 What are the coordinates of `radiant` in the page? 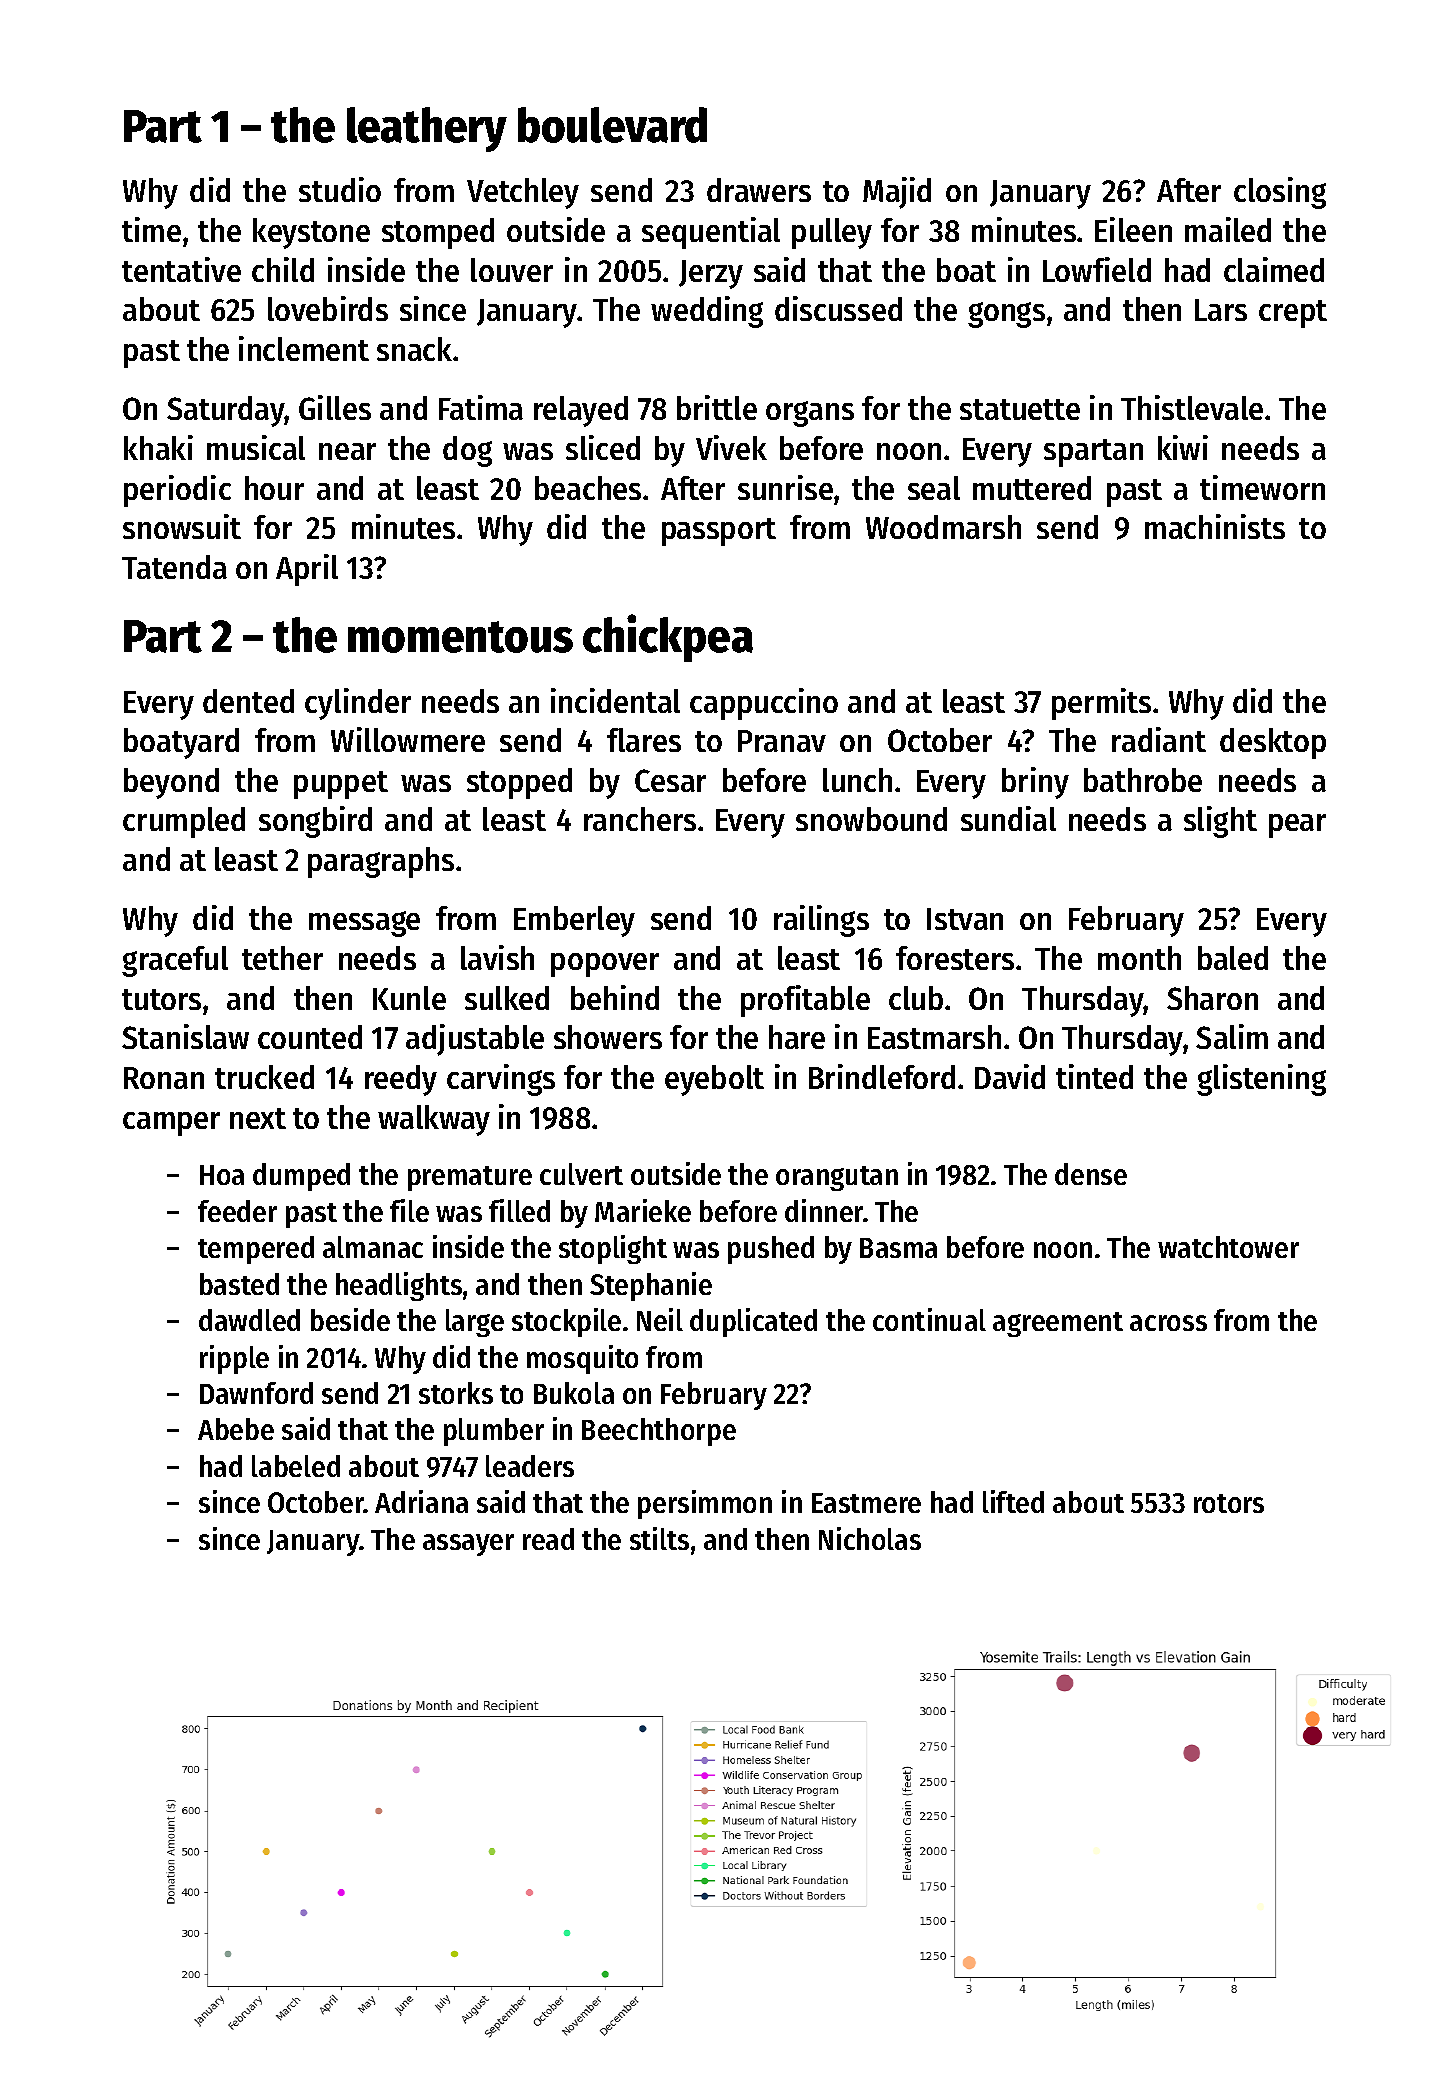 It's located at (1159, 739).
